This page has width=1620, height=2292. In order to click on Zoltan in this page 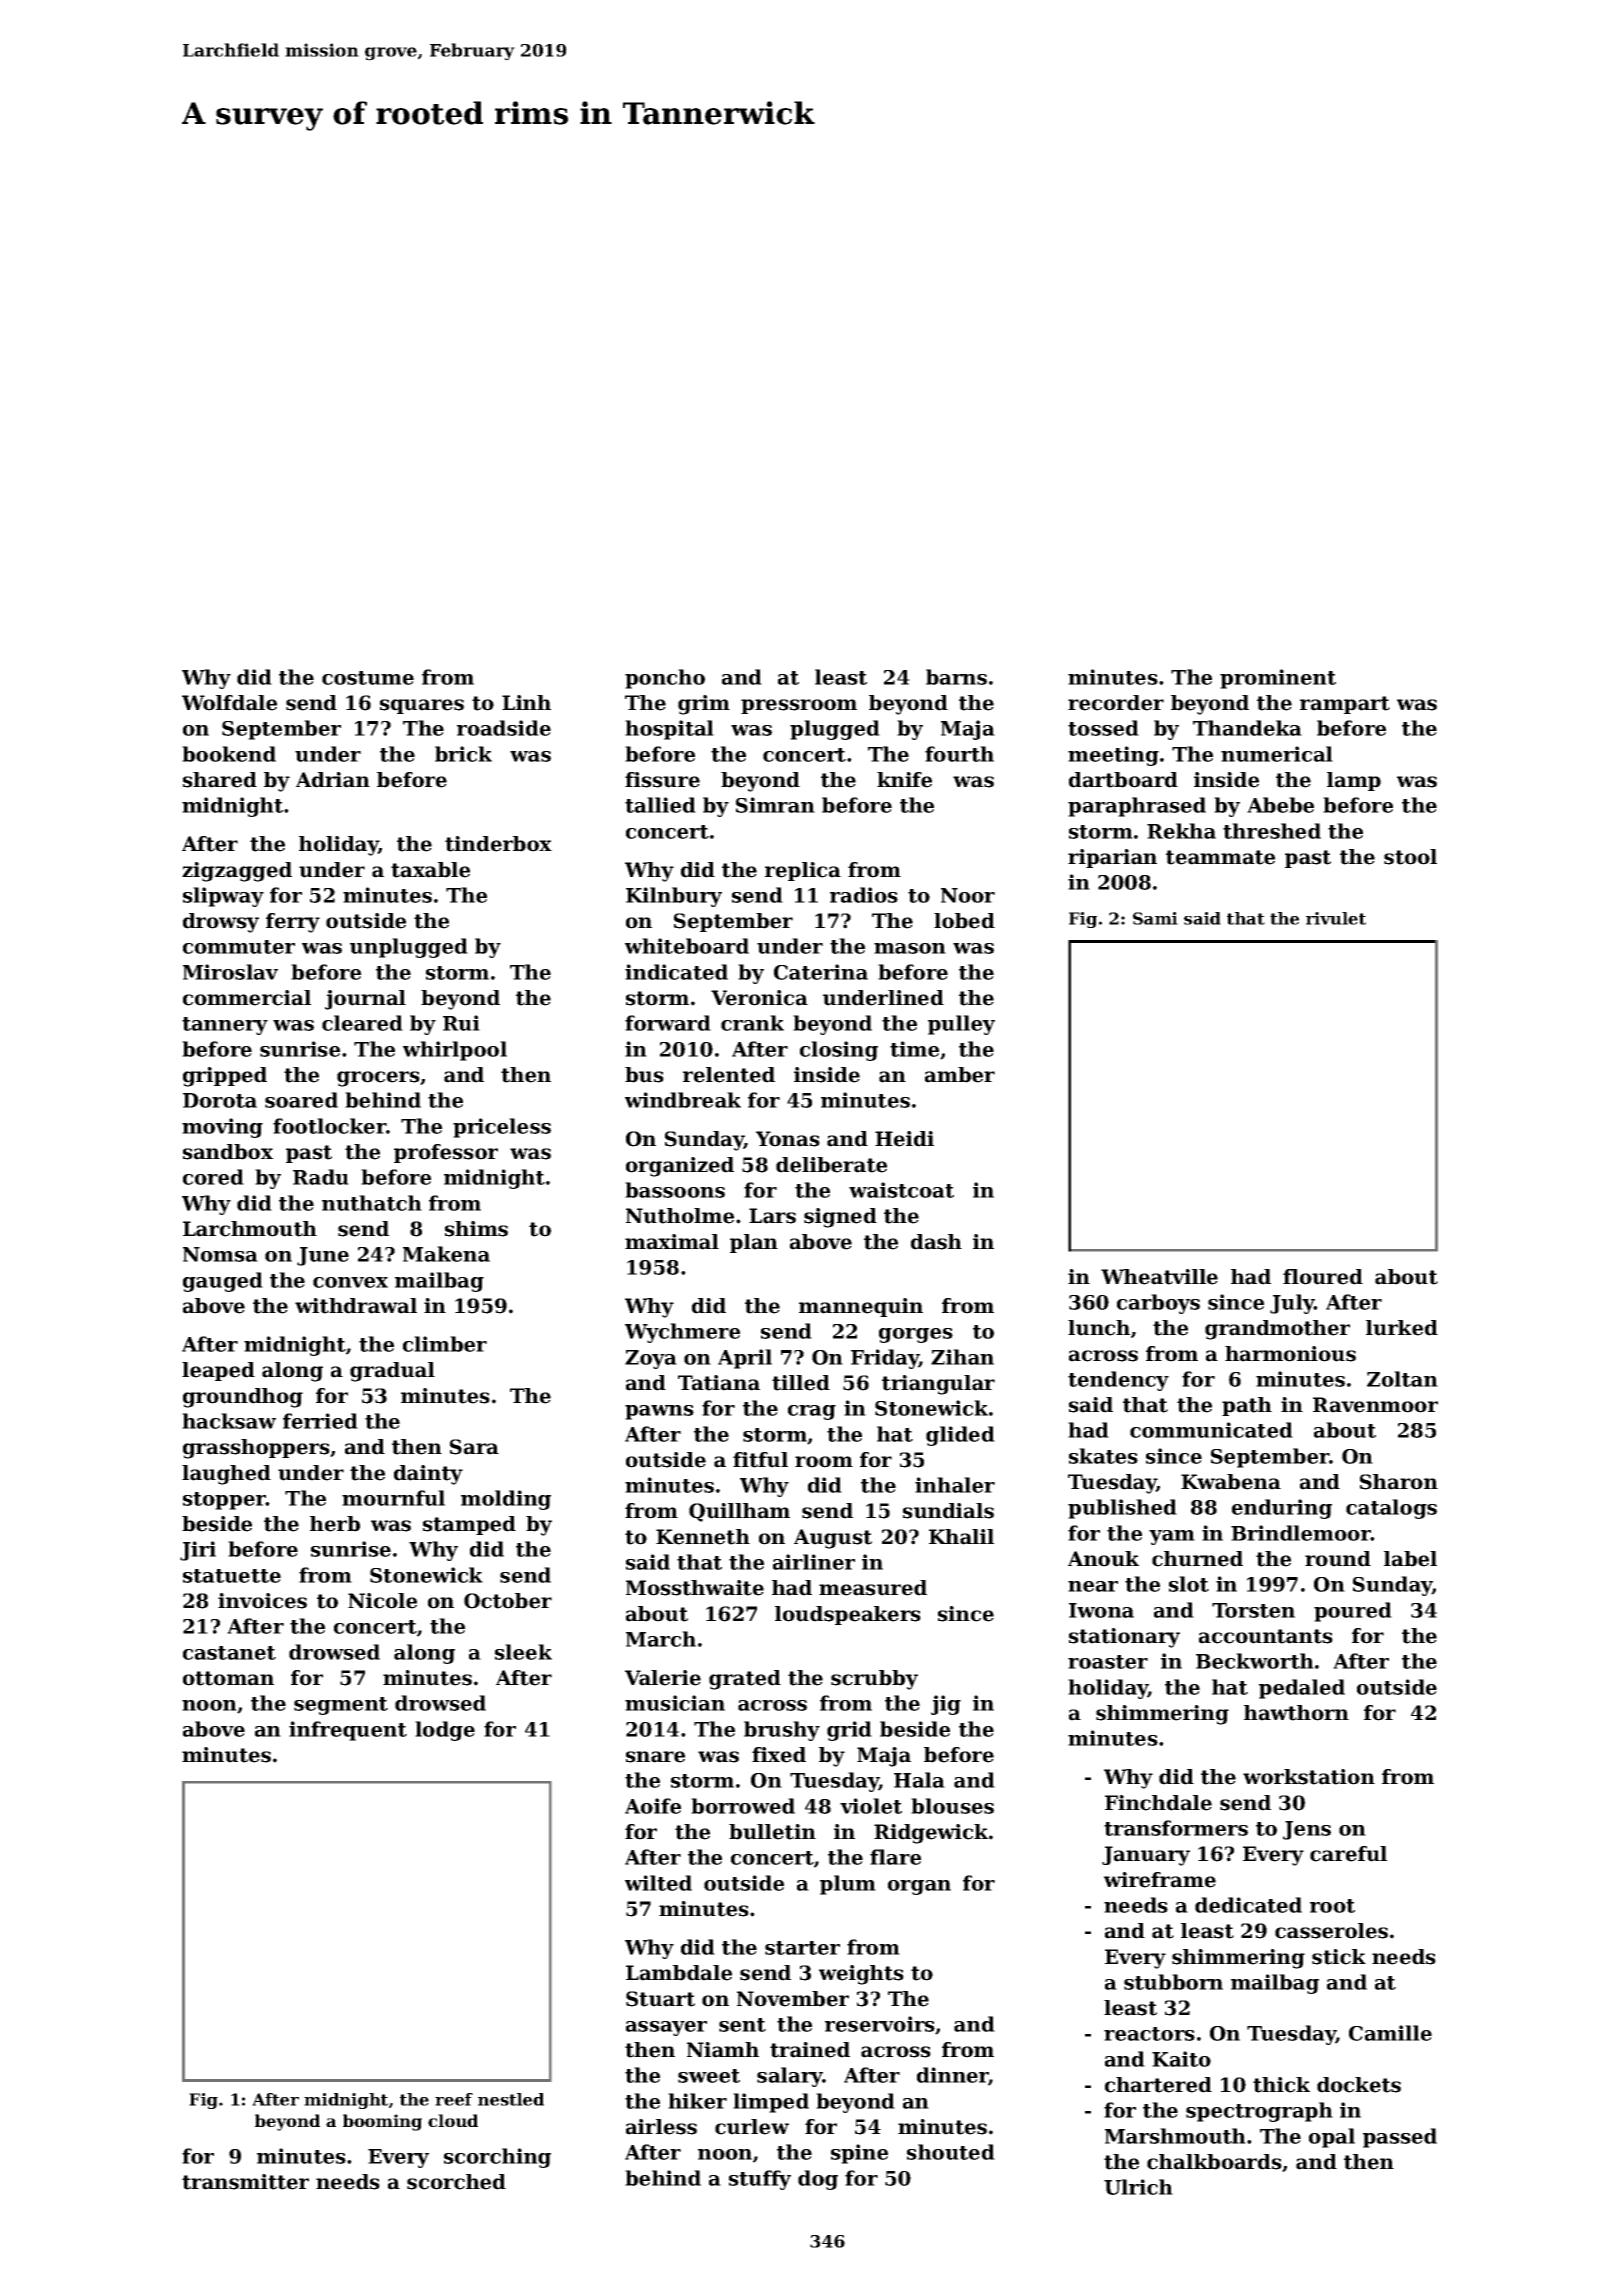, I will do `click(1402, 1379)`.
